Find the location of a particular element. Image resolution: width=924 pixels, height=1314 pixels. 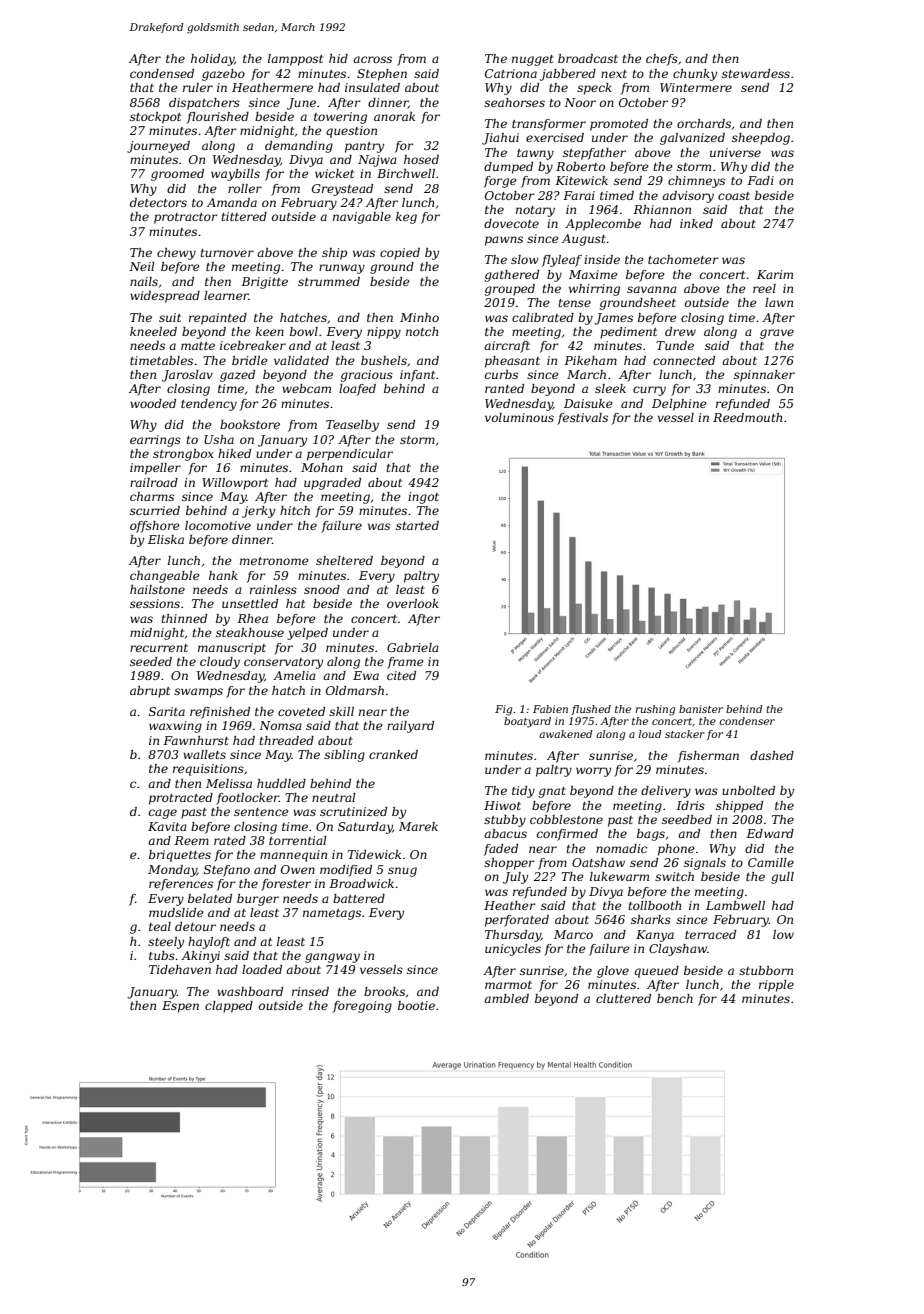

lamppost is located at coordinates (295, 60).
